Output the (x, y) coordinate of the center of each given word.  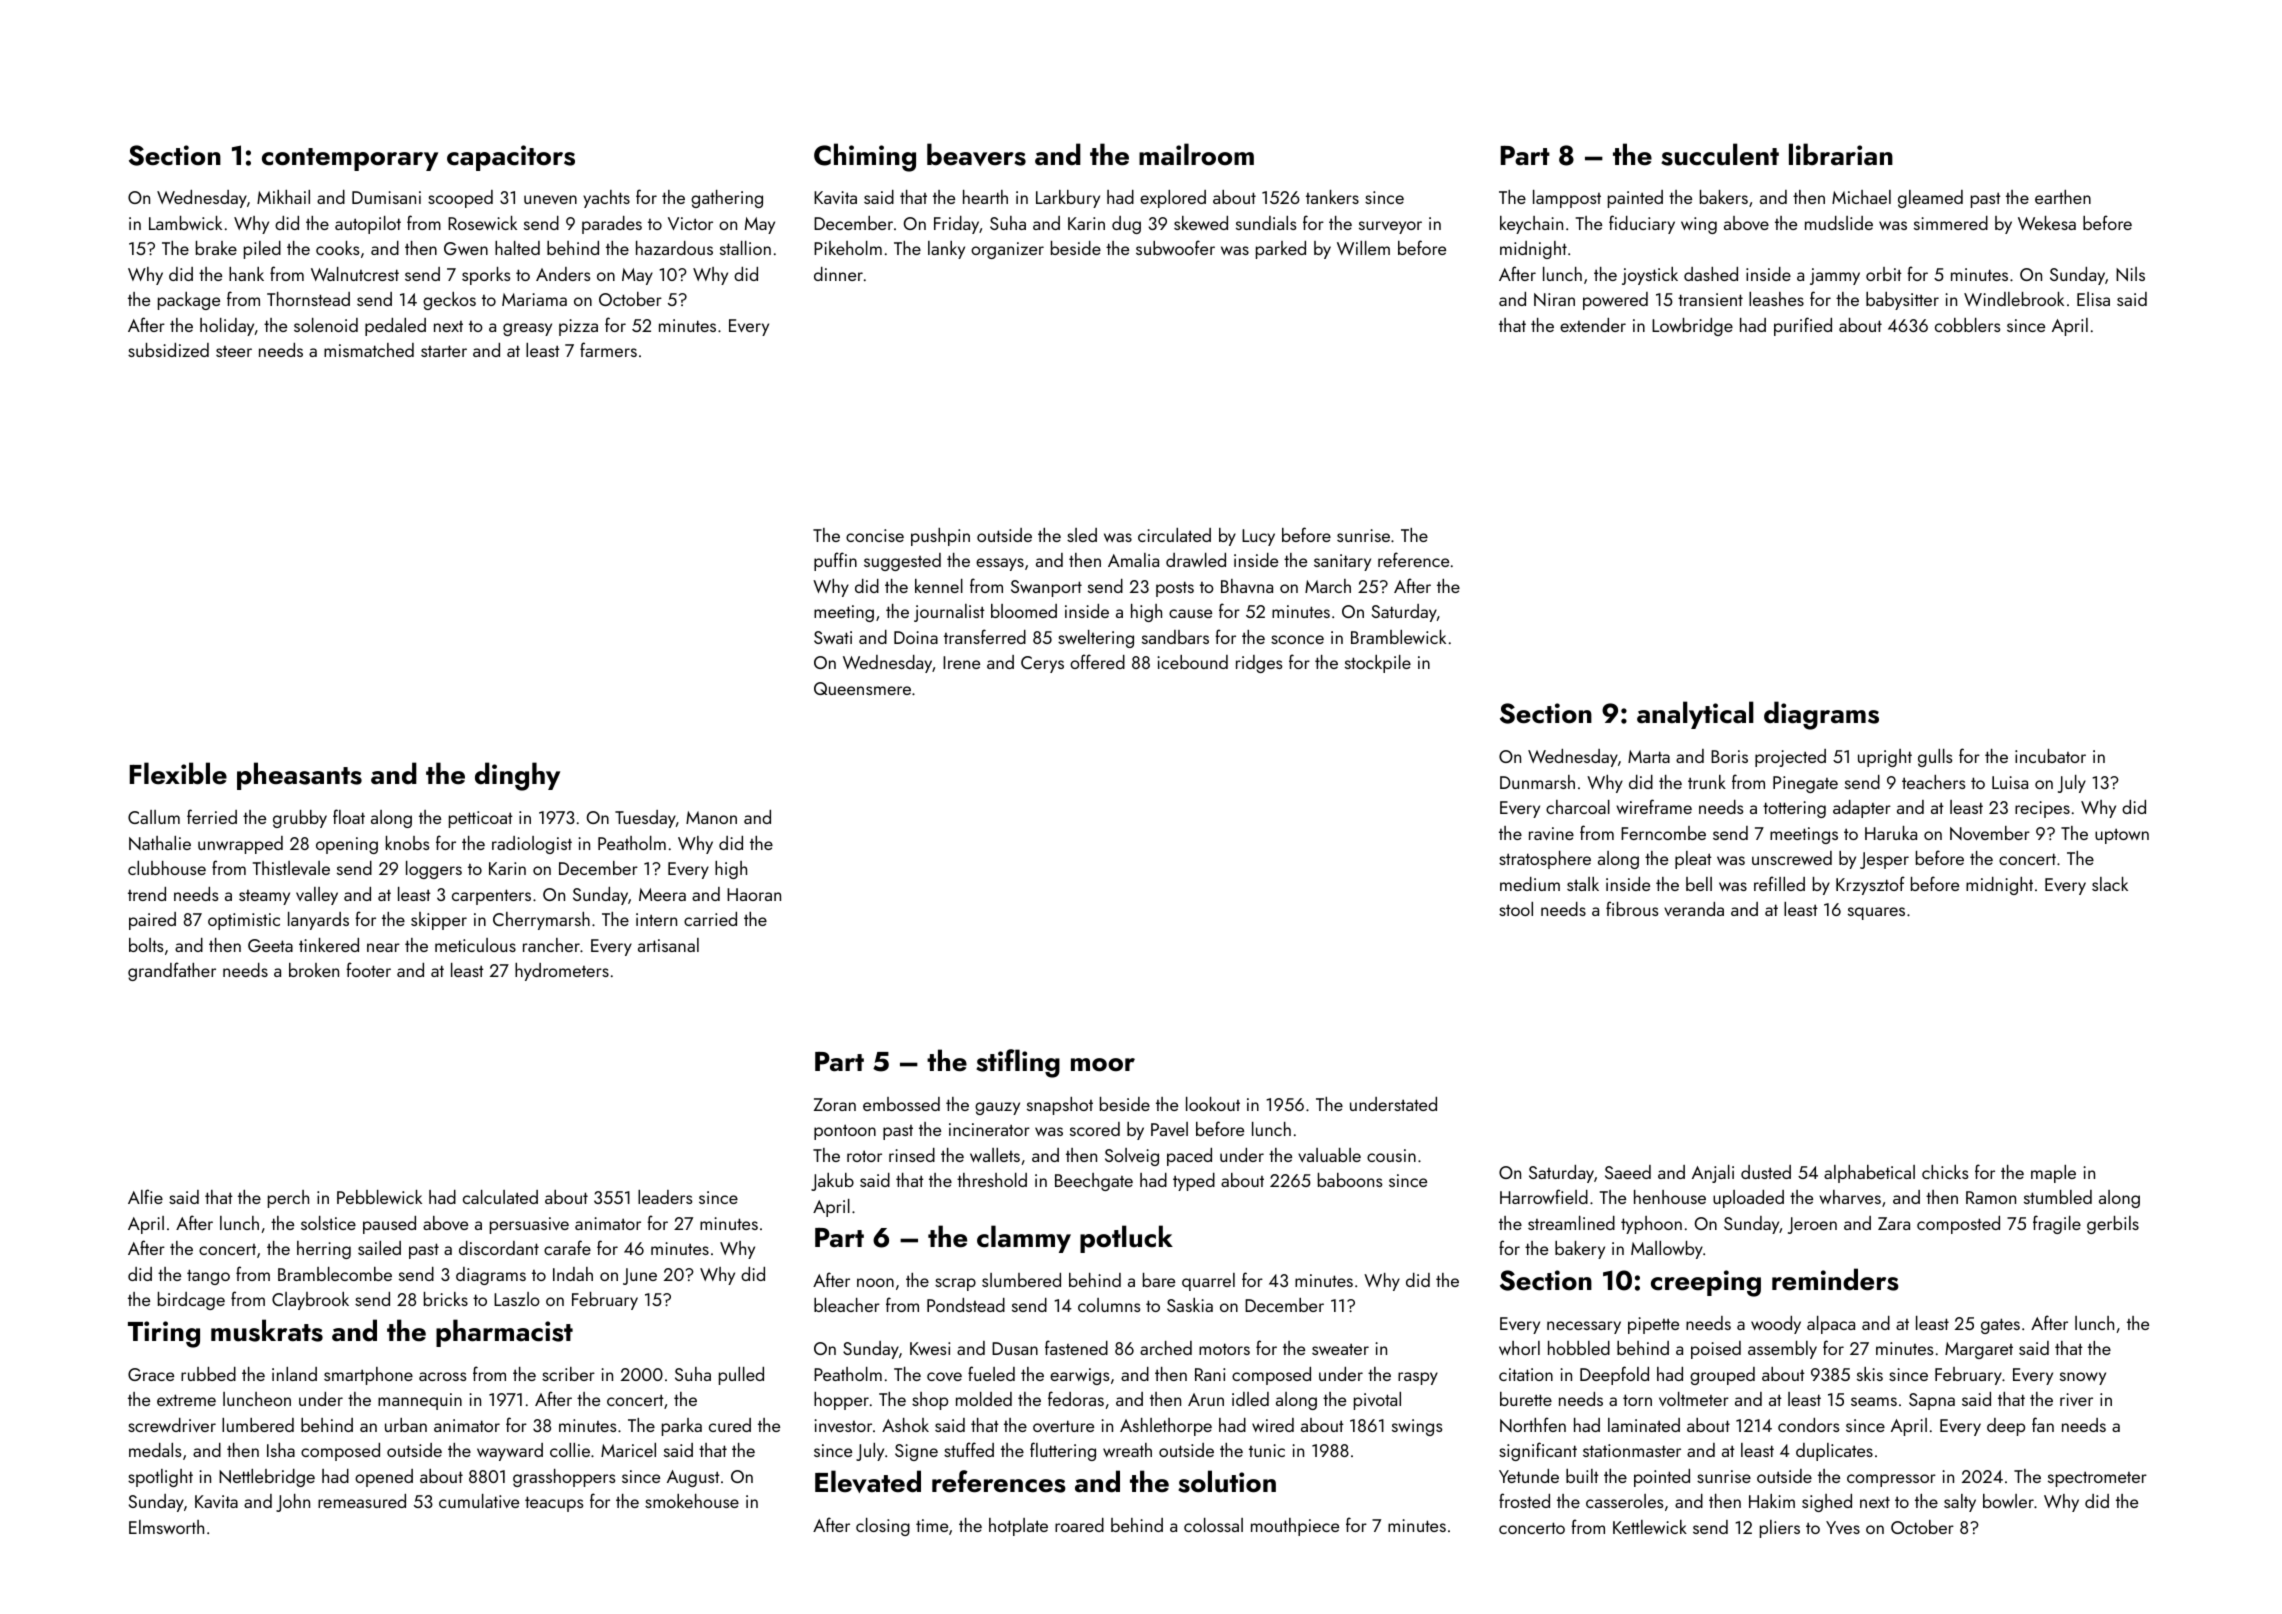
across (443, 1376)
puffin (835, 561)
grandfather (172, 971)
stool (1516, 909)
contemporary (350, 159)
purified (1803, 326)
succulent (1720, 154)
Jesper (1884, 860)
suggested (902, 562)
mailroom (1196, 154)
